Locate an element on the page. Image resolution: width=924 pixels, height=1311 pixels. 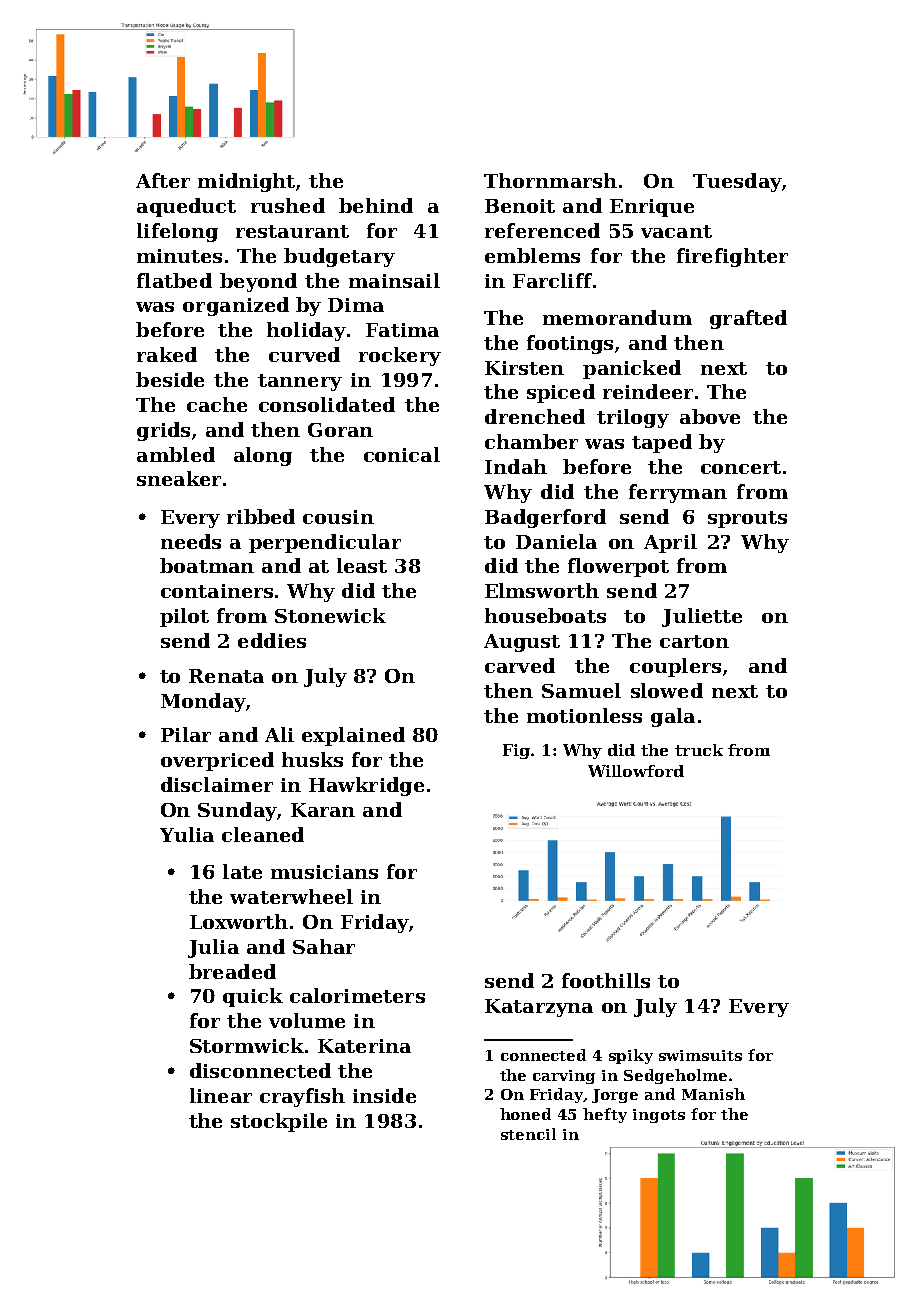
swimsuits is located at coordinates (700, 1055).
